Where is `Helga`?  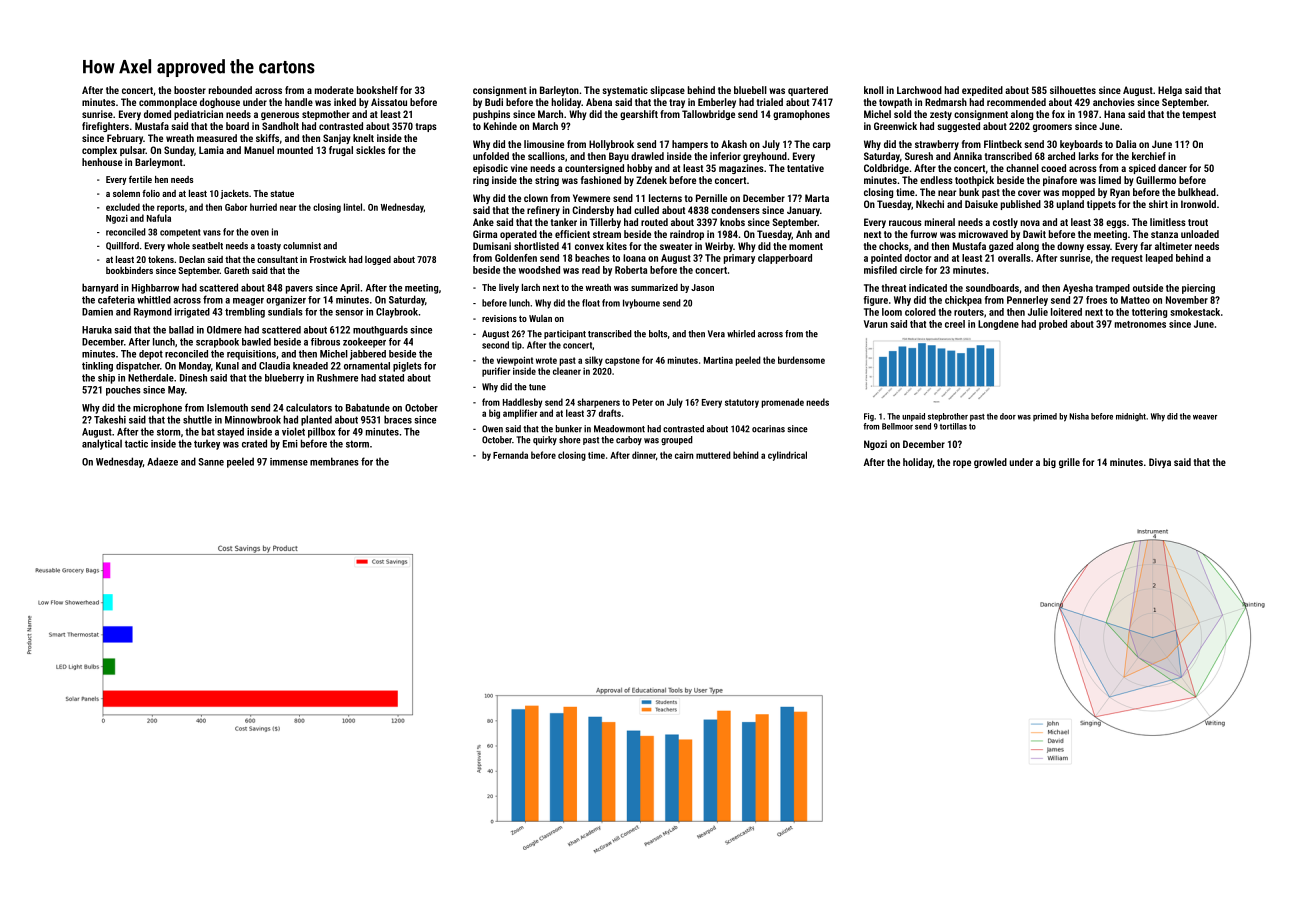 Helga is located at coordinates (1170, 91).
